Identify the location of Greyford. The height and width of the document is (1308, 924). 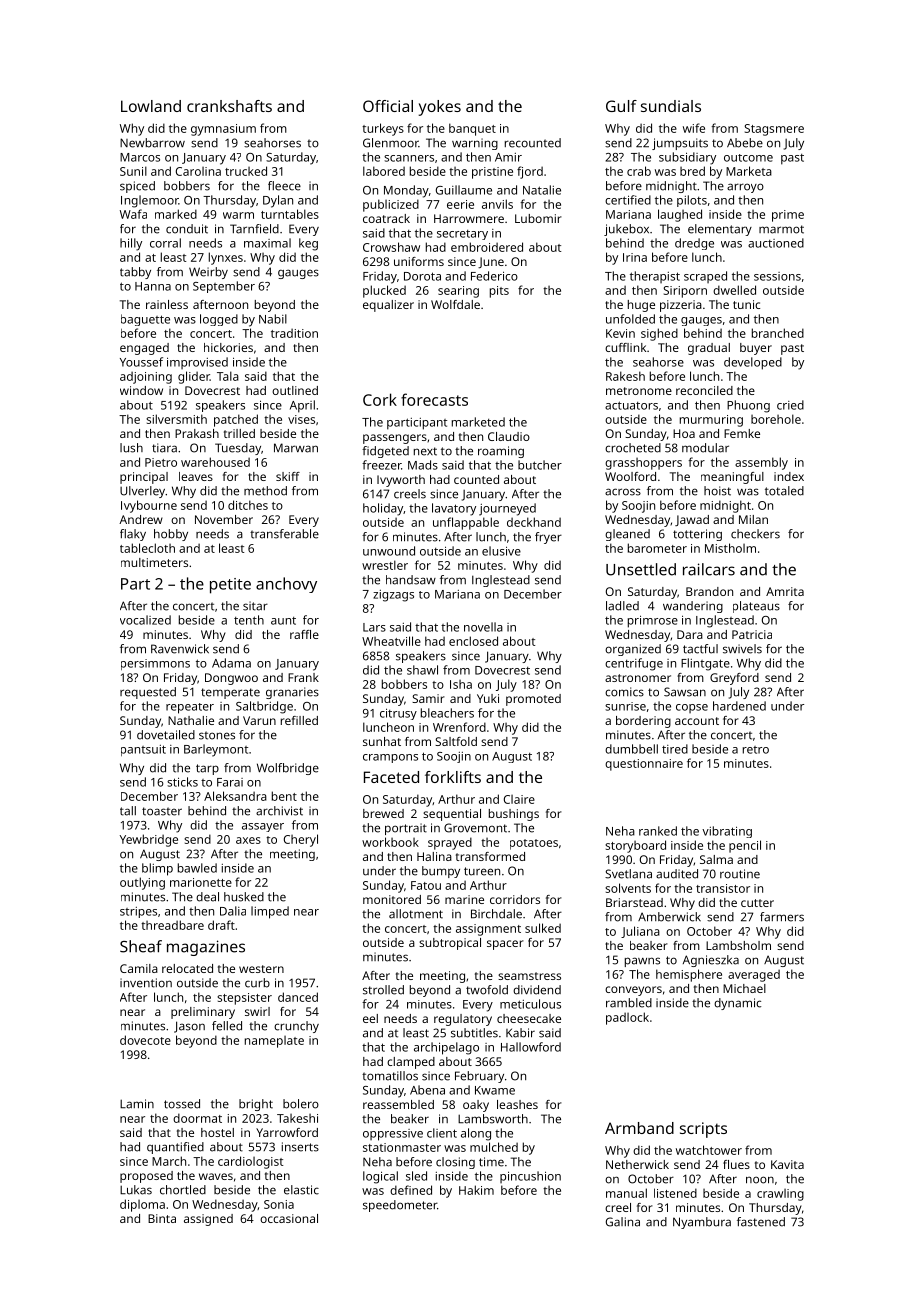
(734, 679).
